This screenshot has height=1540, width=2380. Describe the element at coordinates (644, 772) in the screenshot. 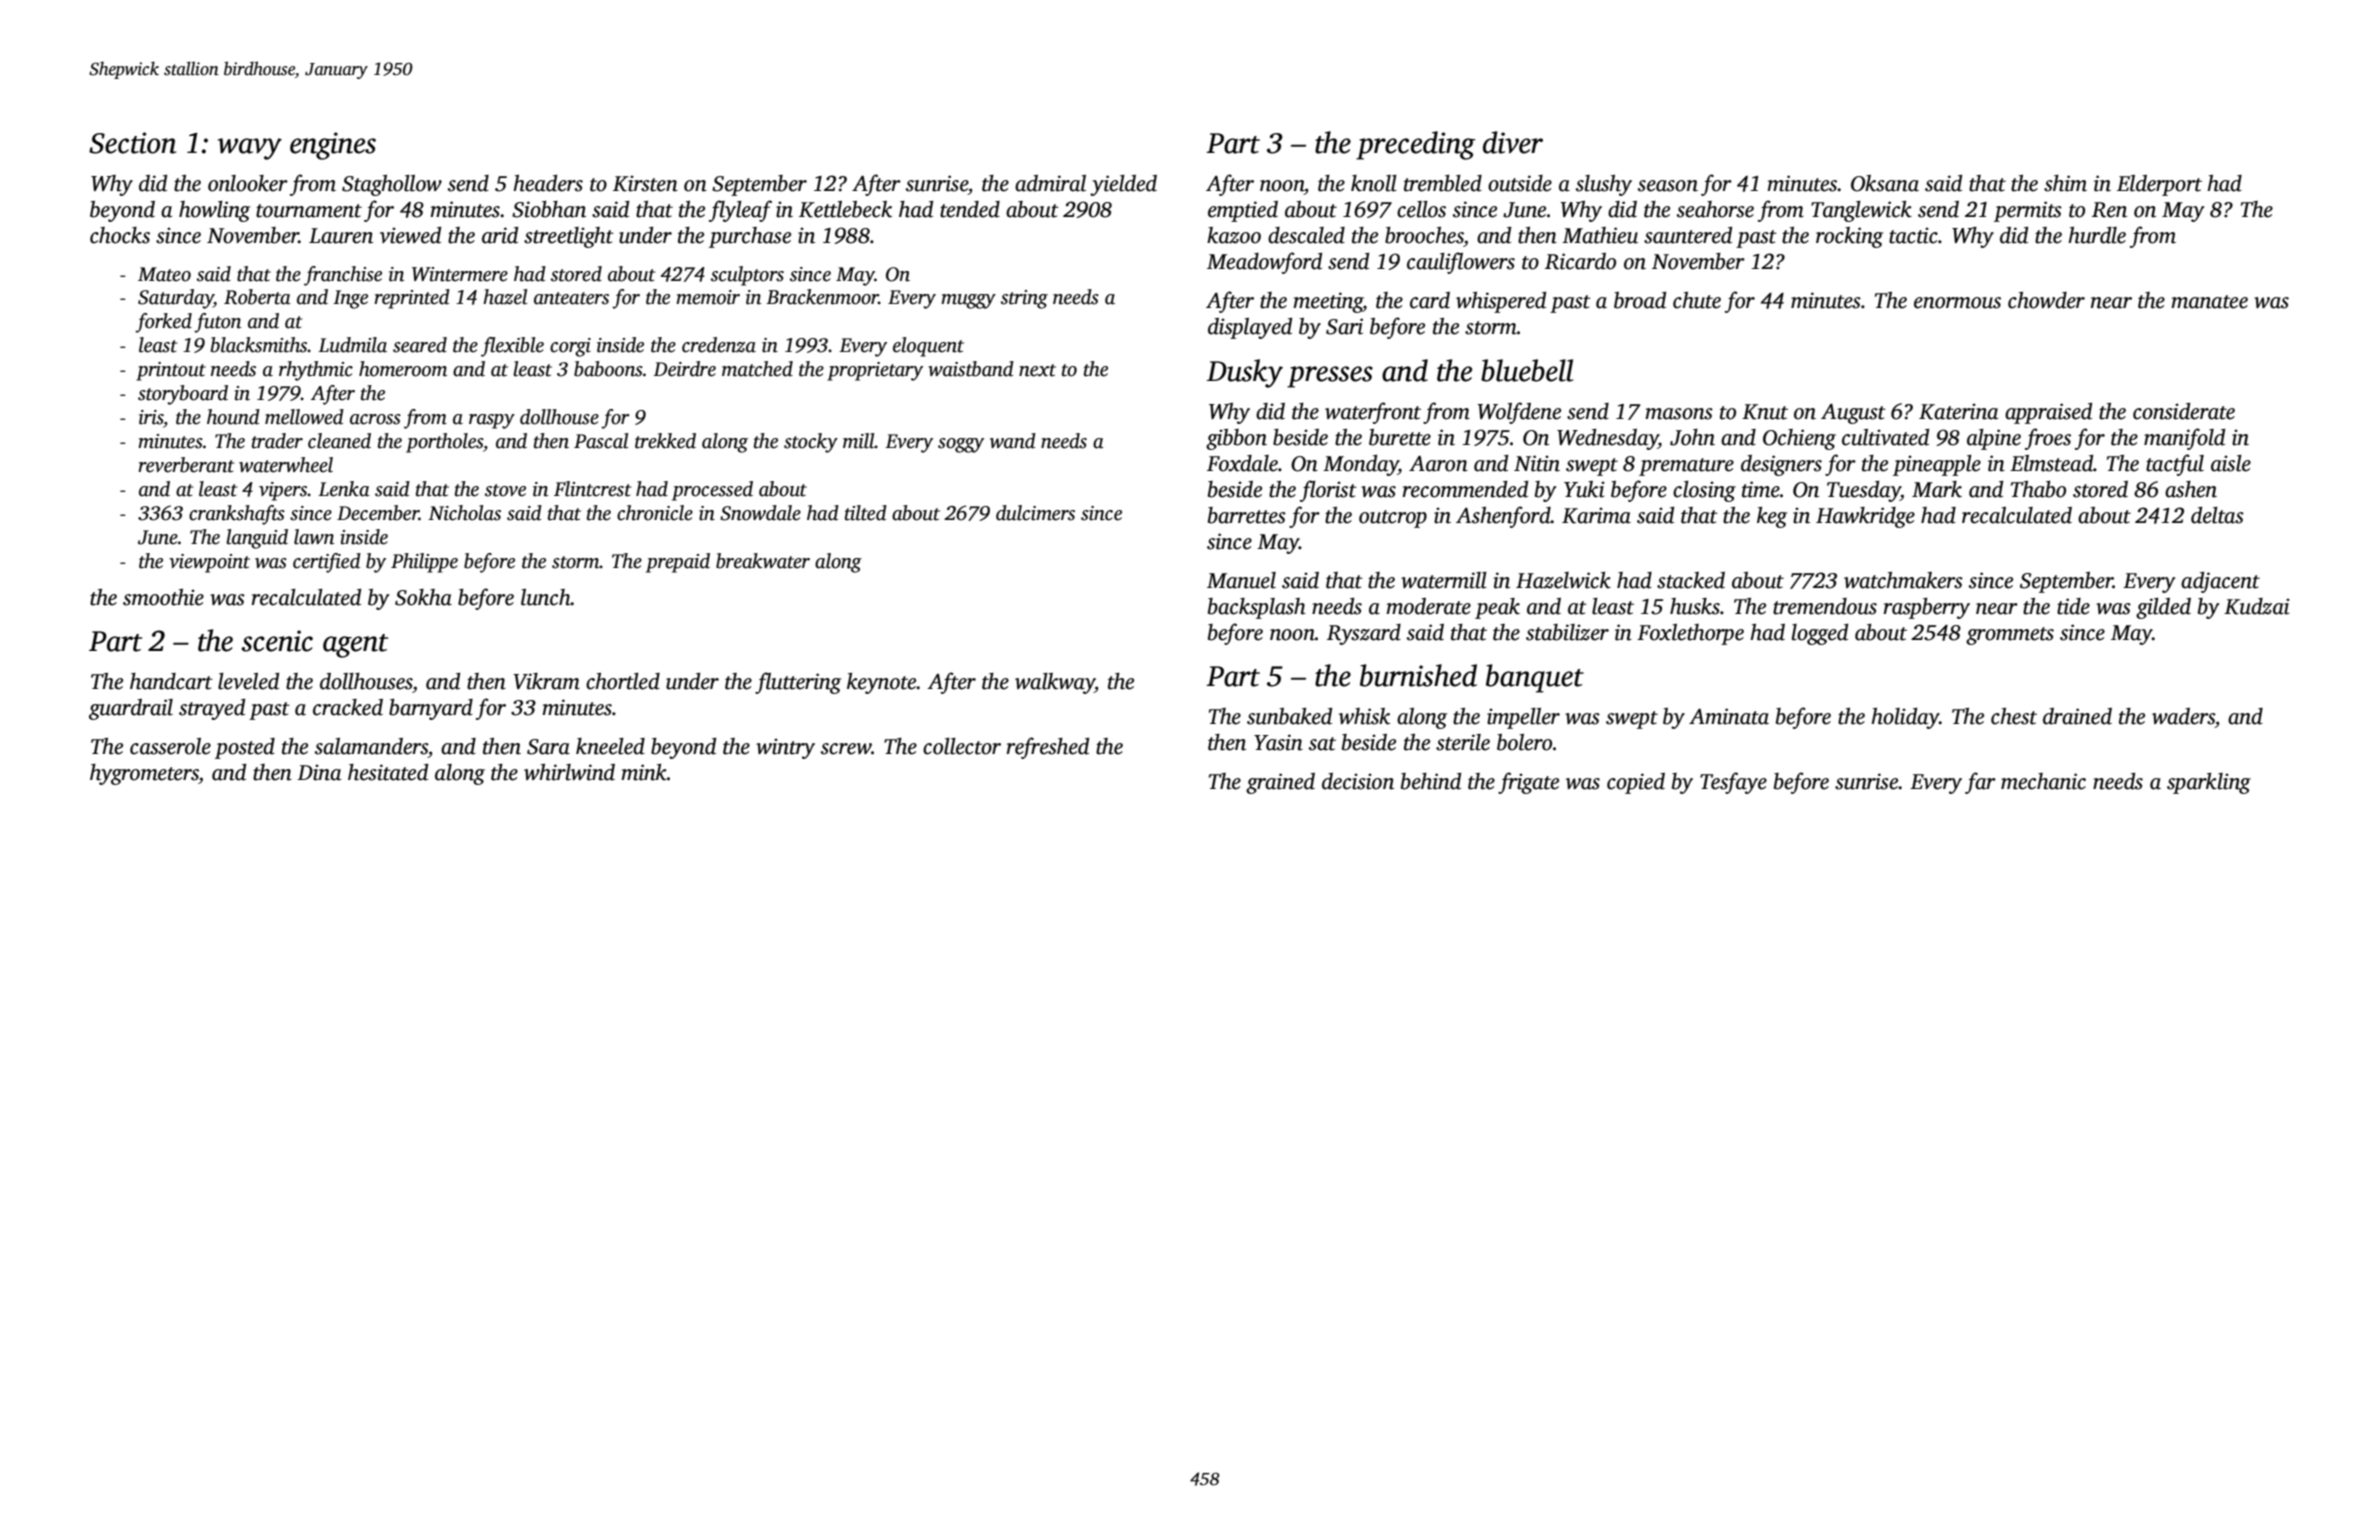

I see `mink` at that location.
